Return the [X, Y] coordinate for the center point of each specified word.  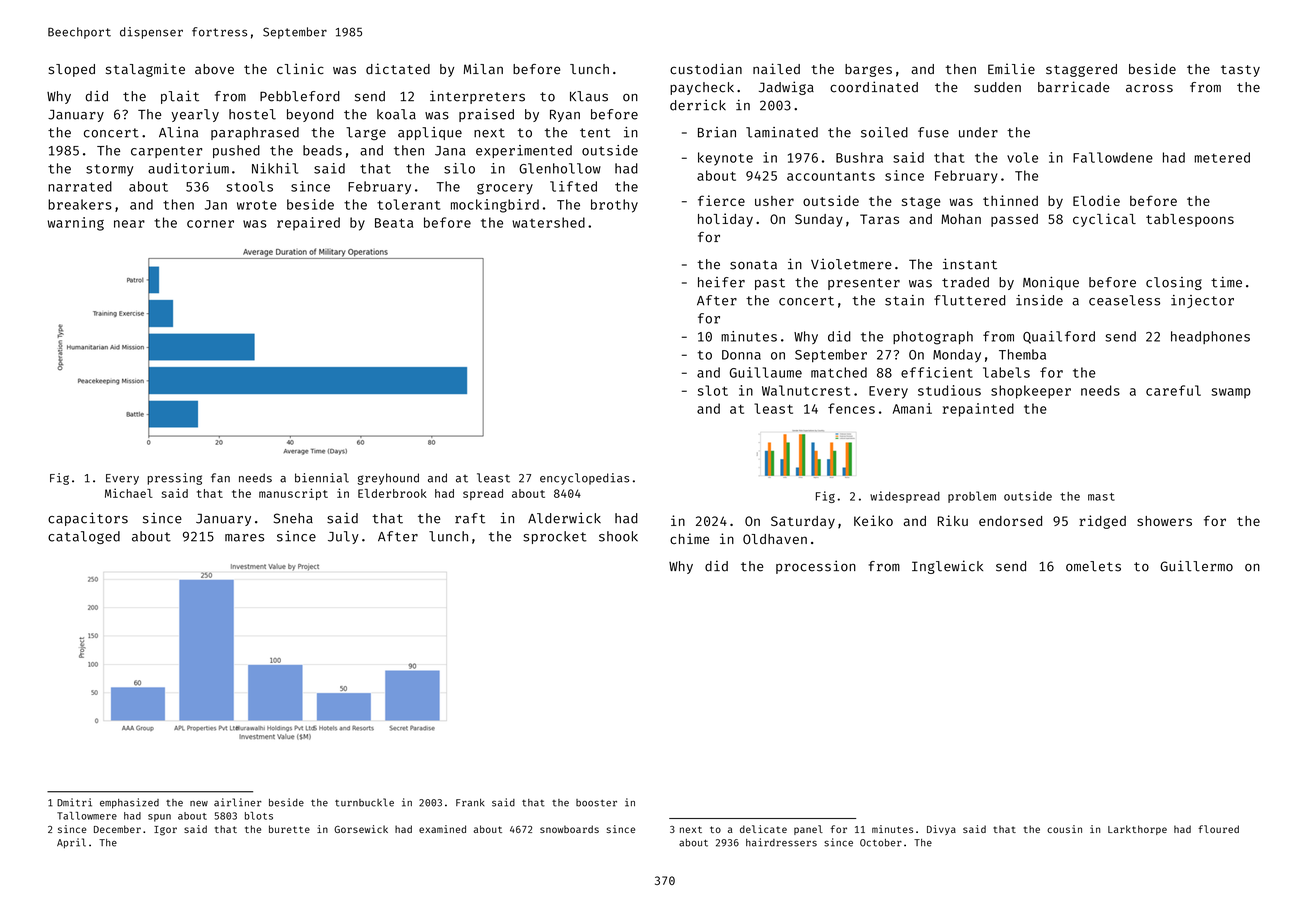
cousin [1064, 829]
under [978, 132]
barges [868, 70]
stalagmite [145, 70]
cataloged [84, 537]
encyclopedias [584, 479]
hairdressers [781, 842]
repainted [978, 410]
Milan [483, 69]
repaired [308, 224]
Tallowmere [87, 816]
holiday [725, 220]
